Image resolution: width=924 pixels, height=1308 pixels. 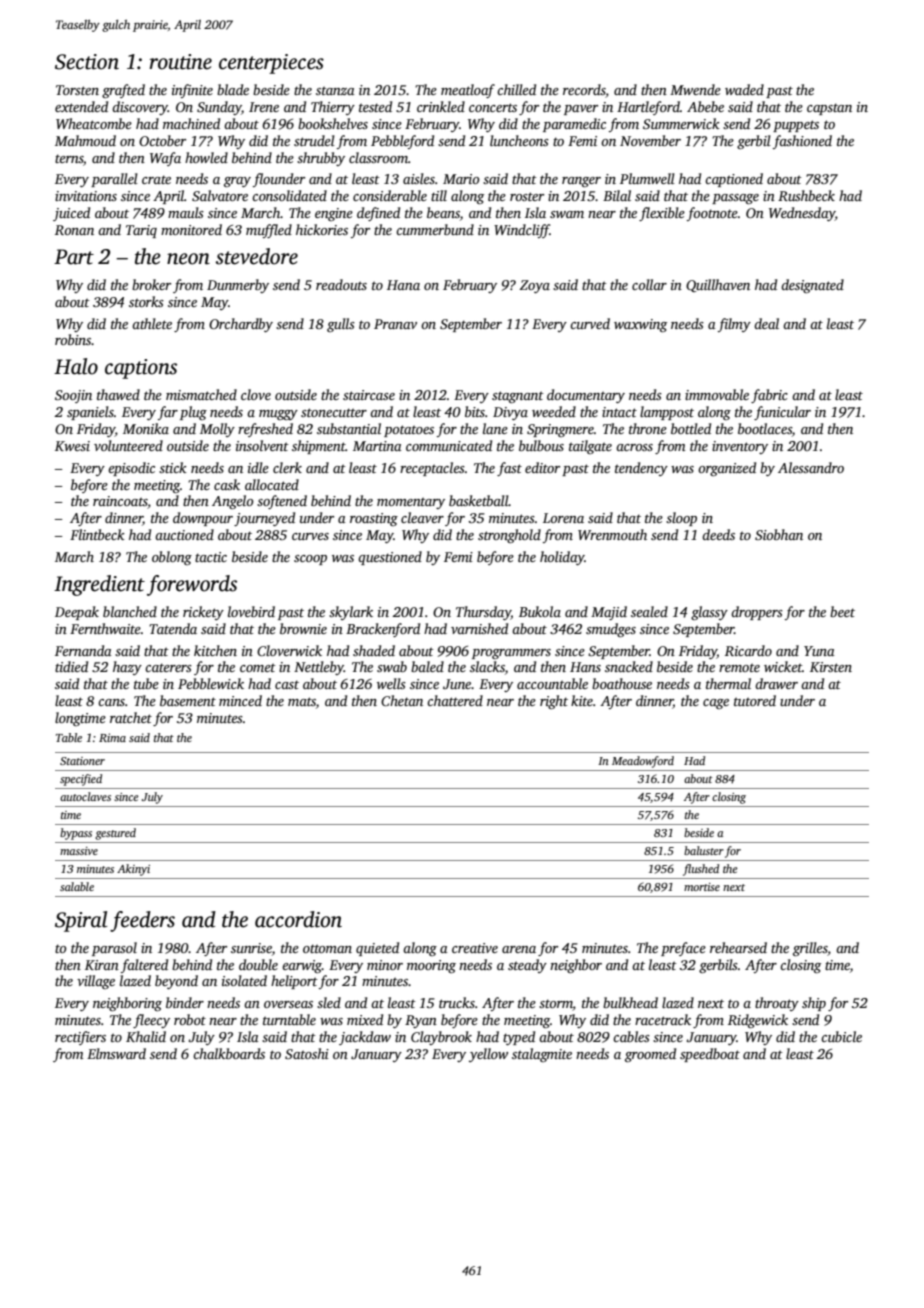 I want to click on Zoya, so click(x=534, y=286).
